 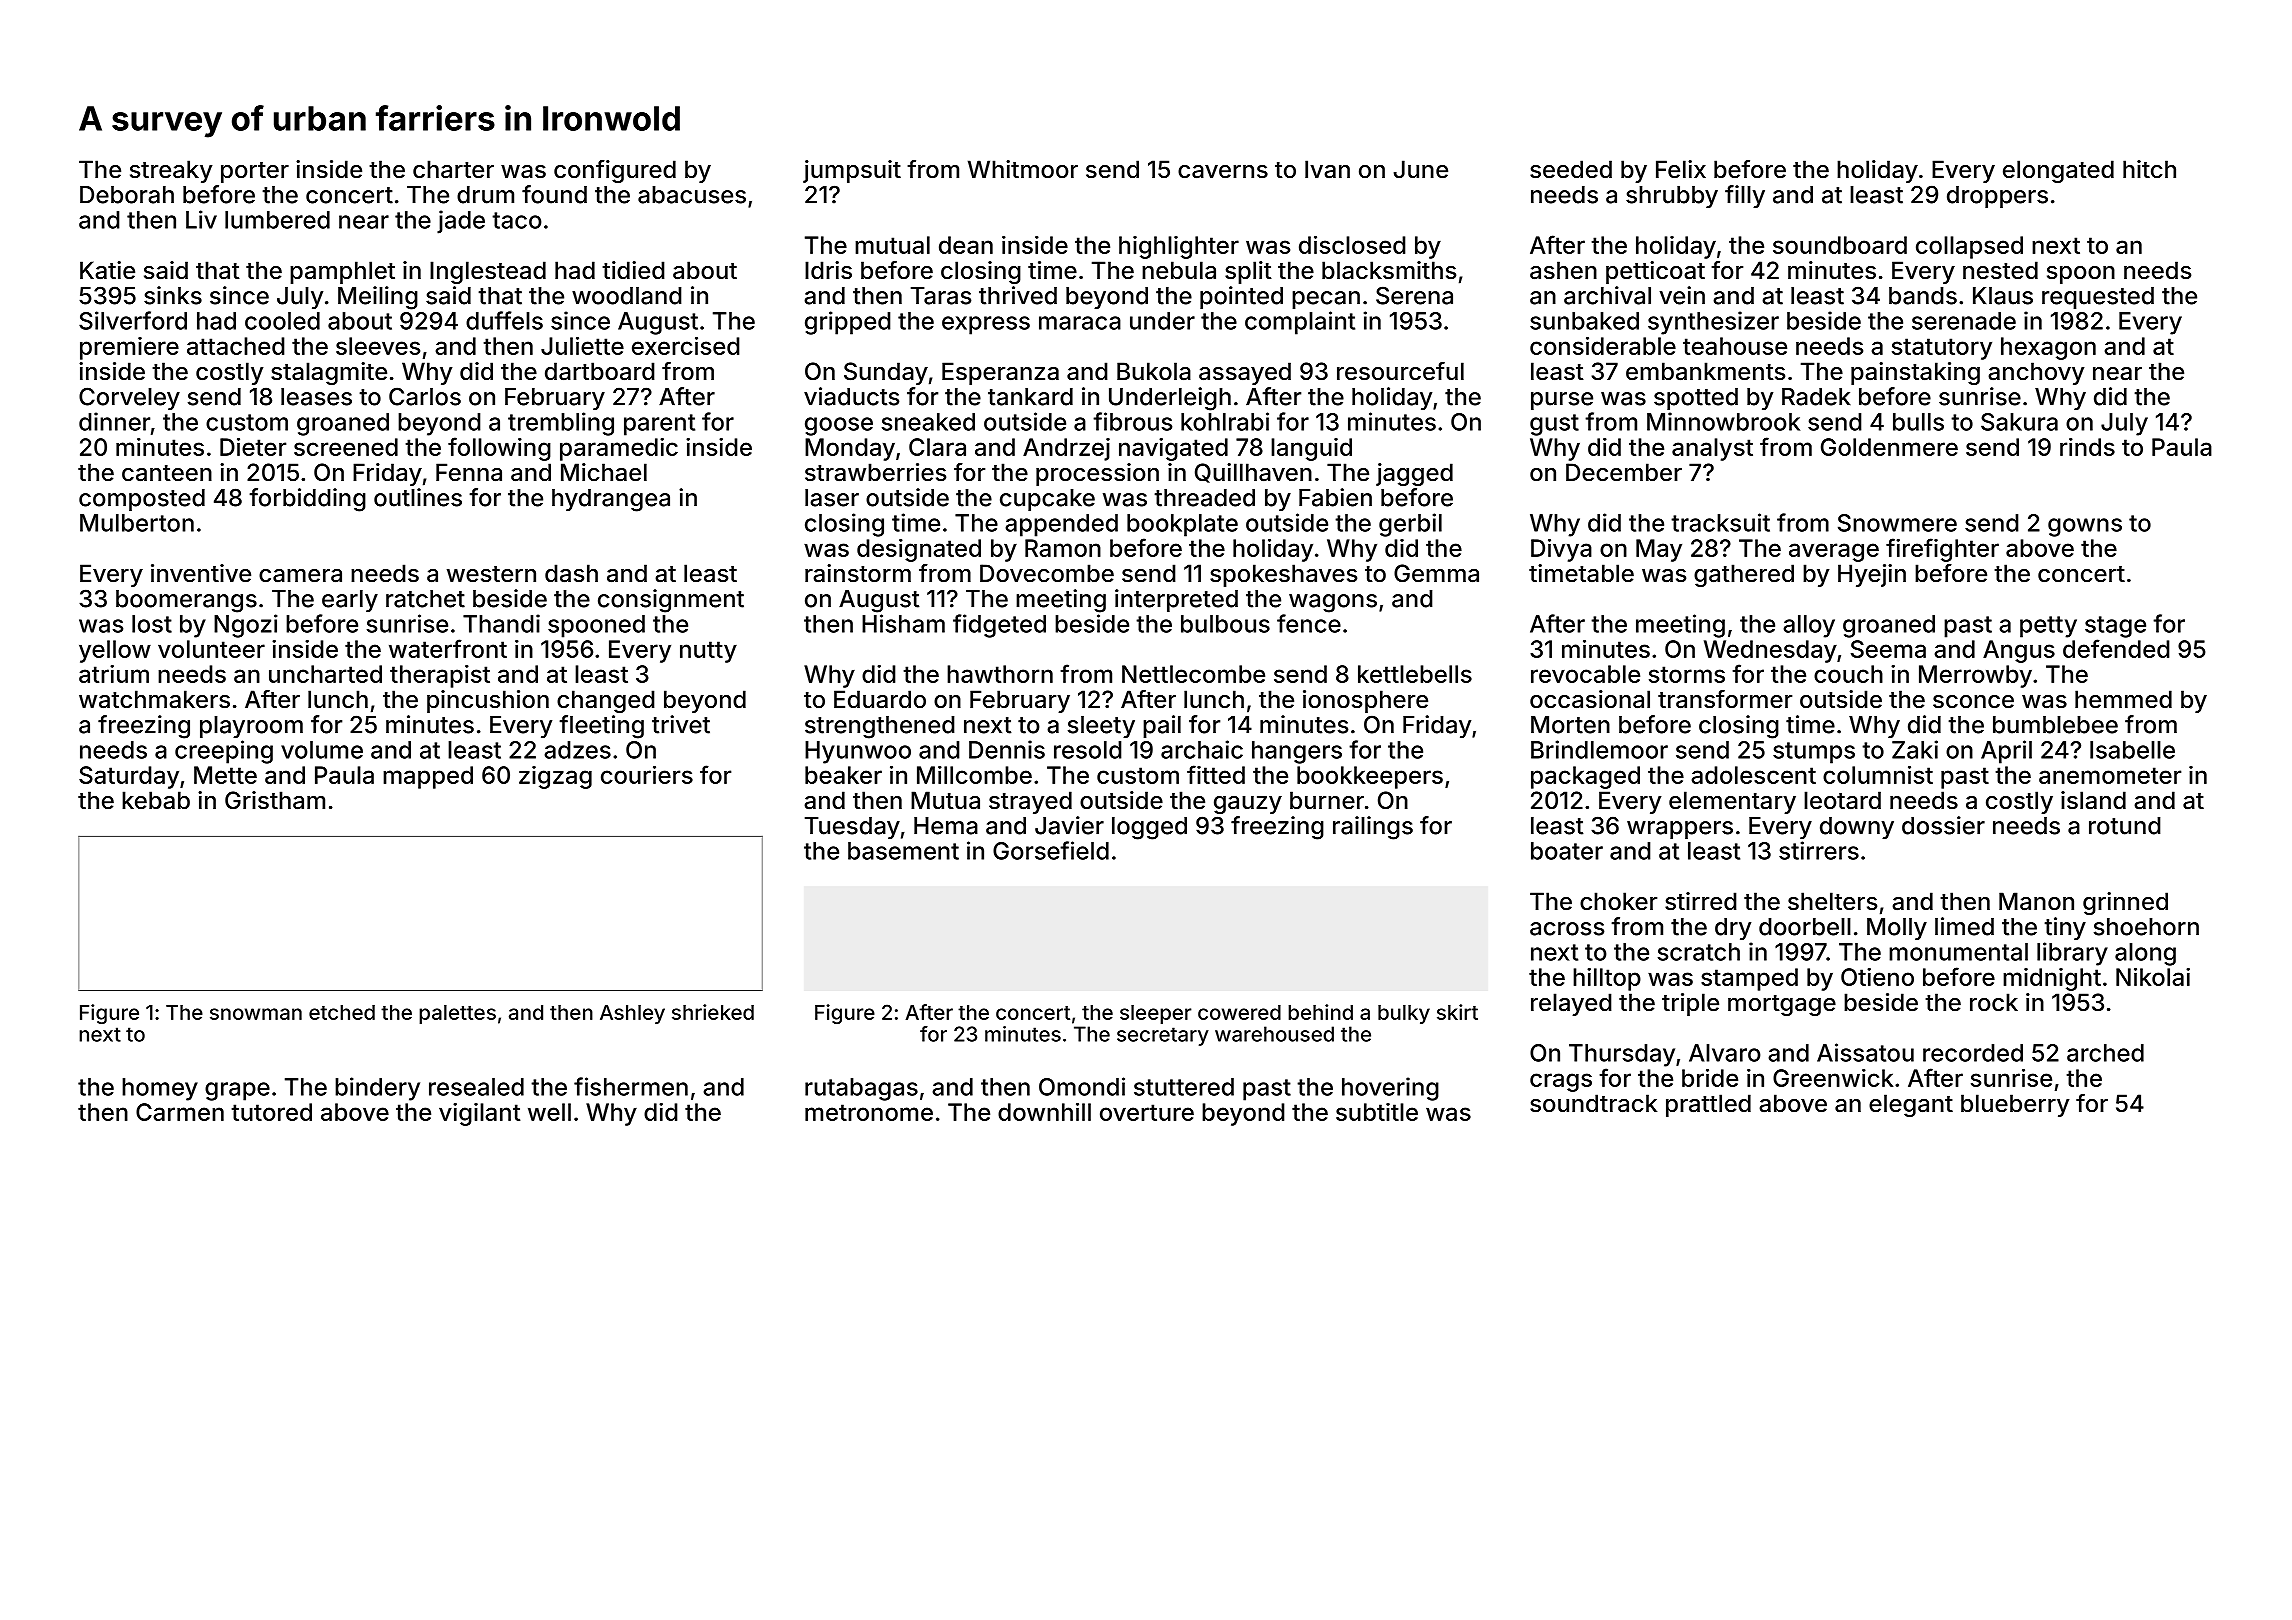 I want to click on drum, so click(x=485, y=195).
